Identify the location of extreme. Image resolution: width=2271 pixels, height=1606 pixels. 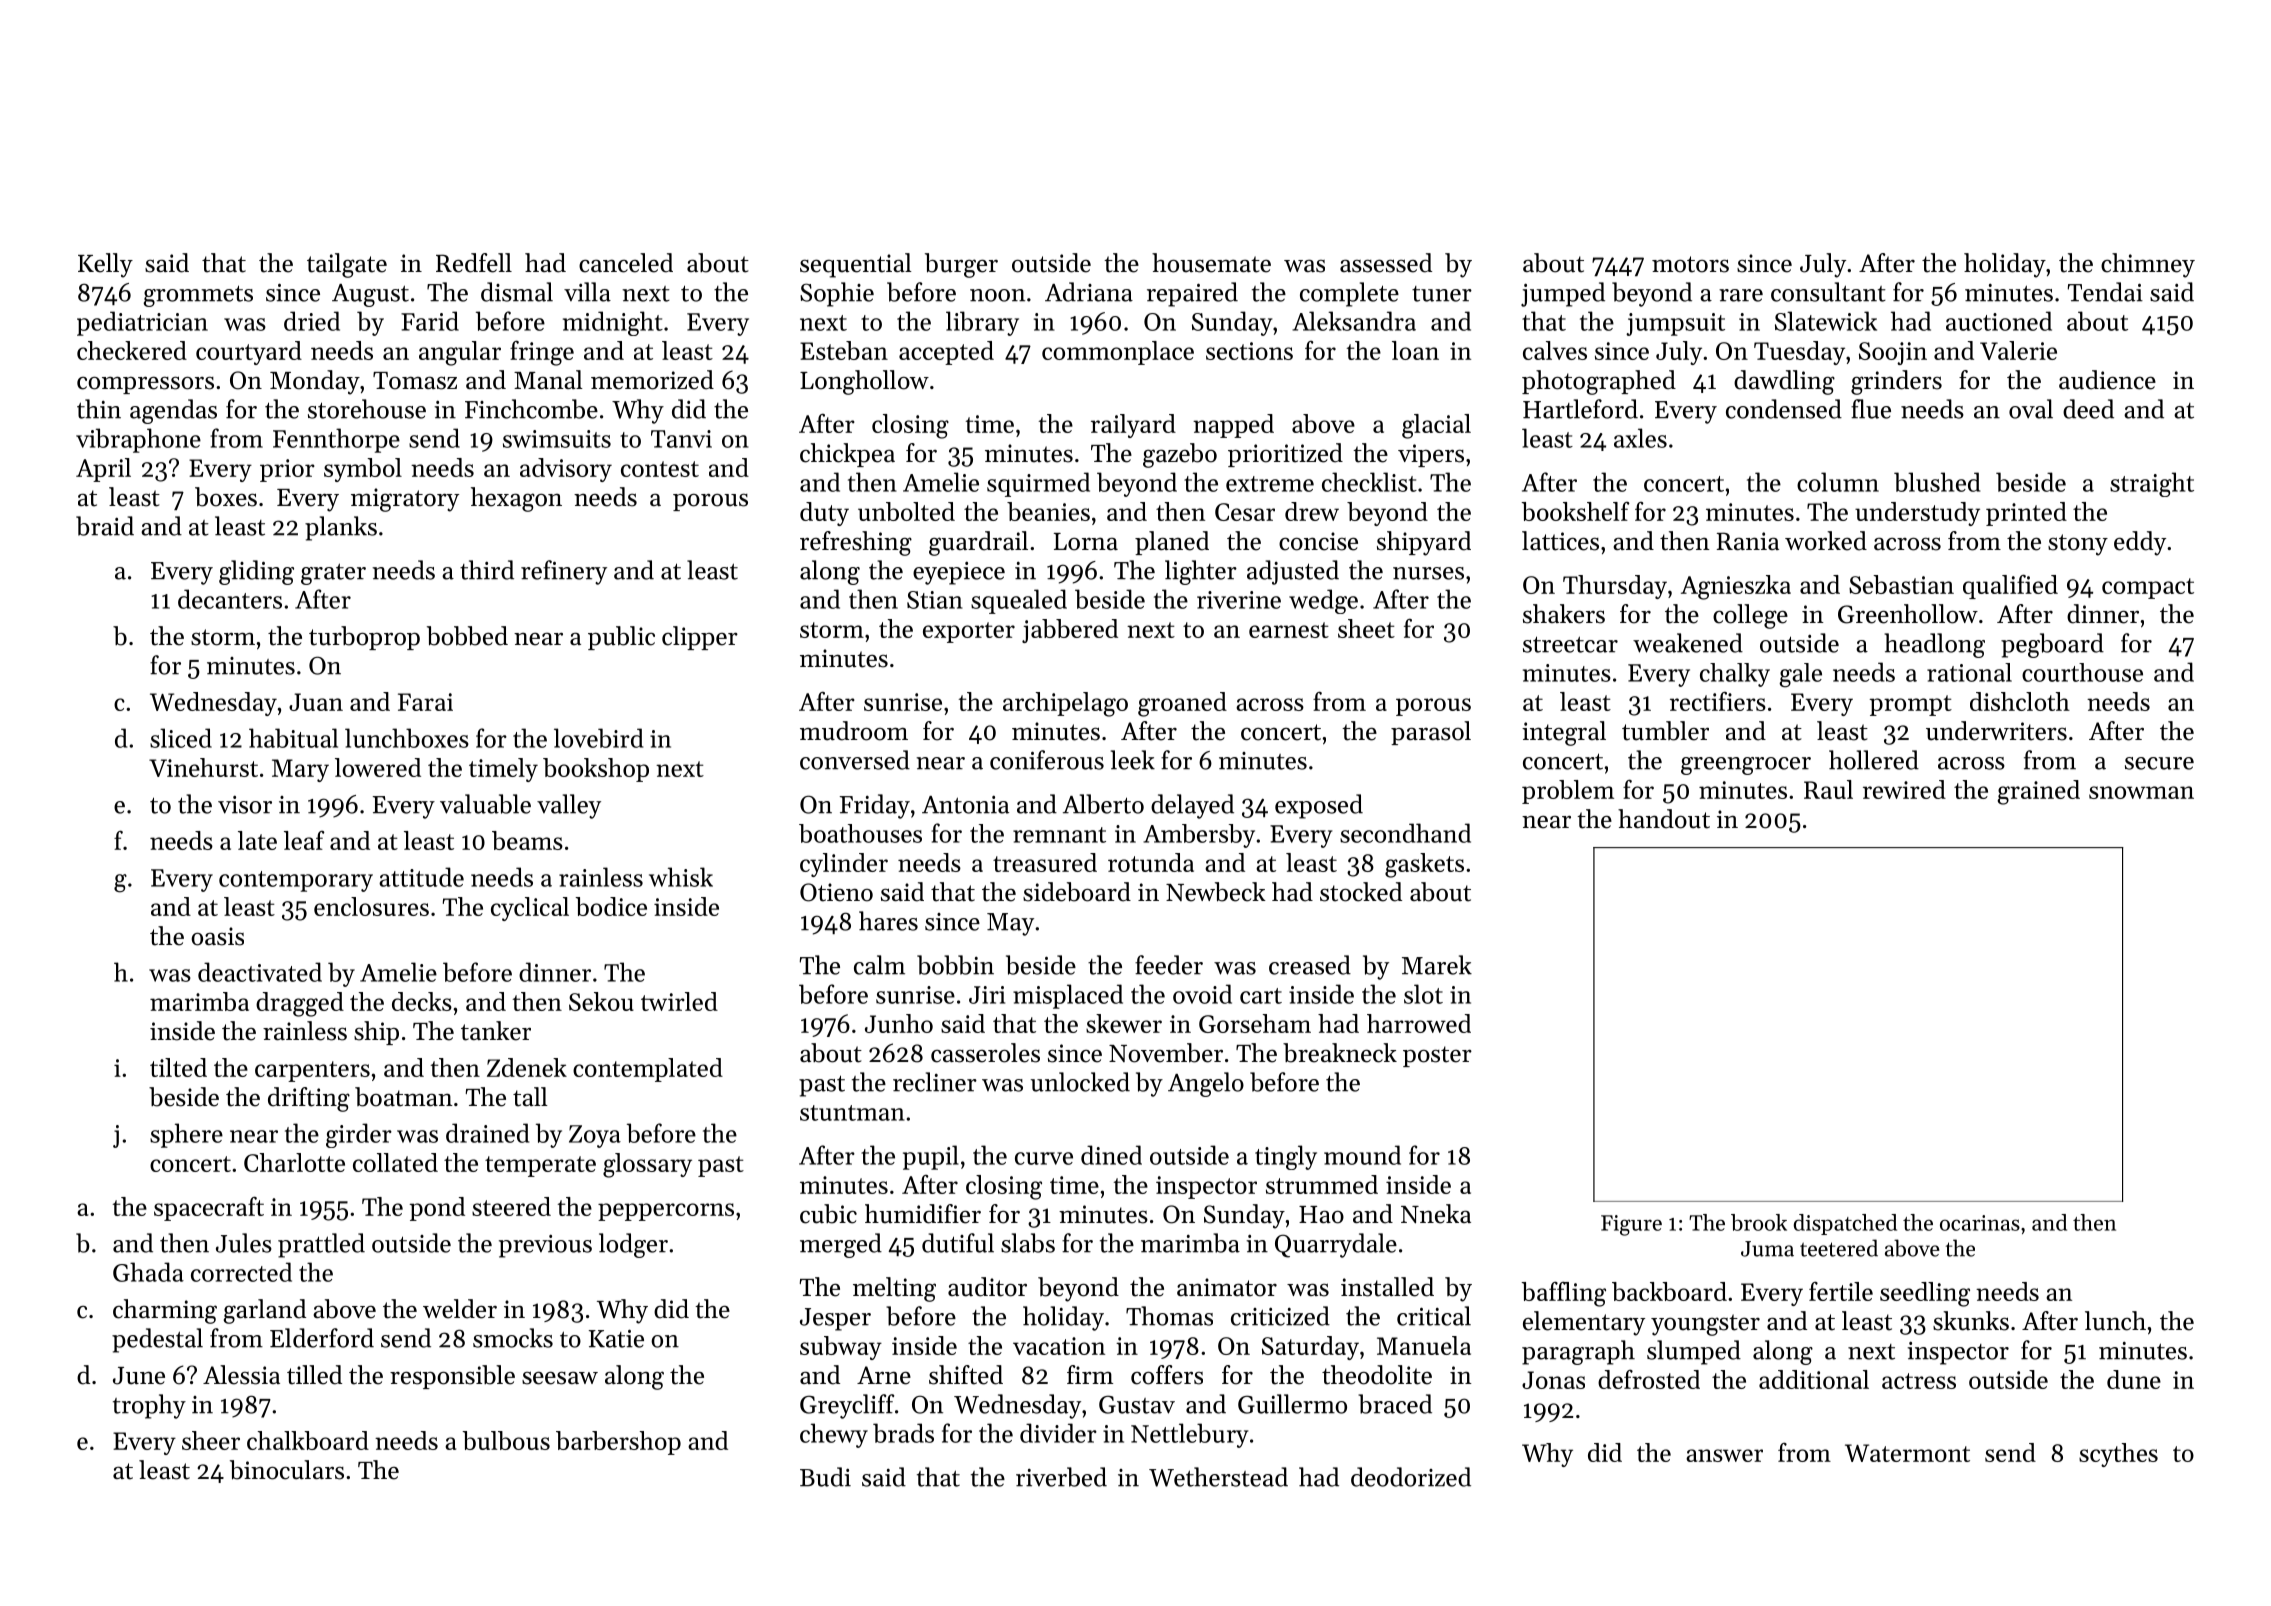
(1270, 484).
